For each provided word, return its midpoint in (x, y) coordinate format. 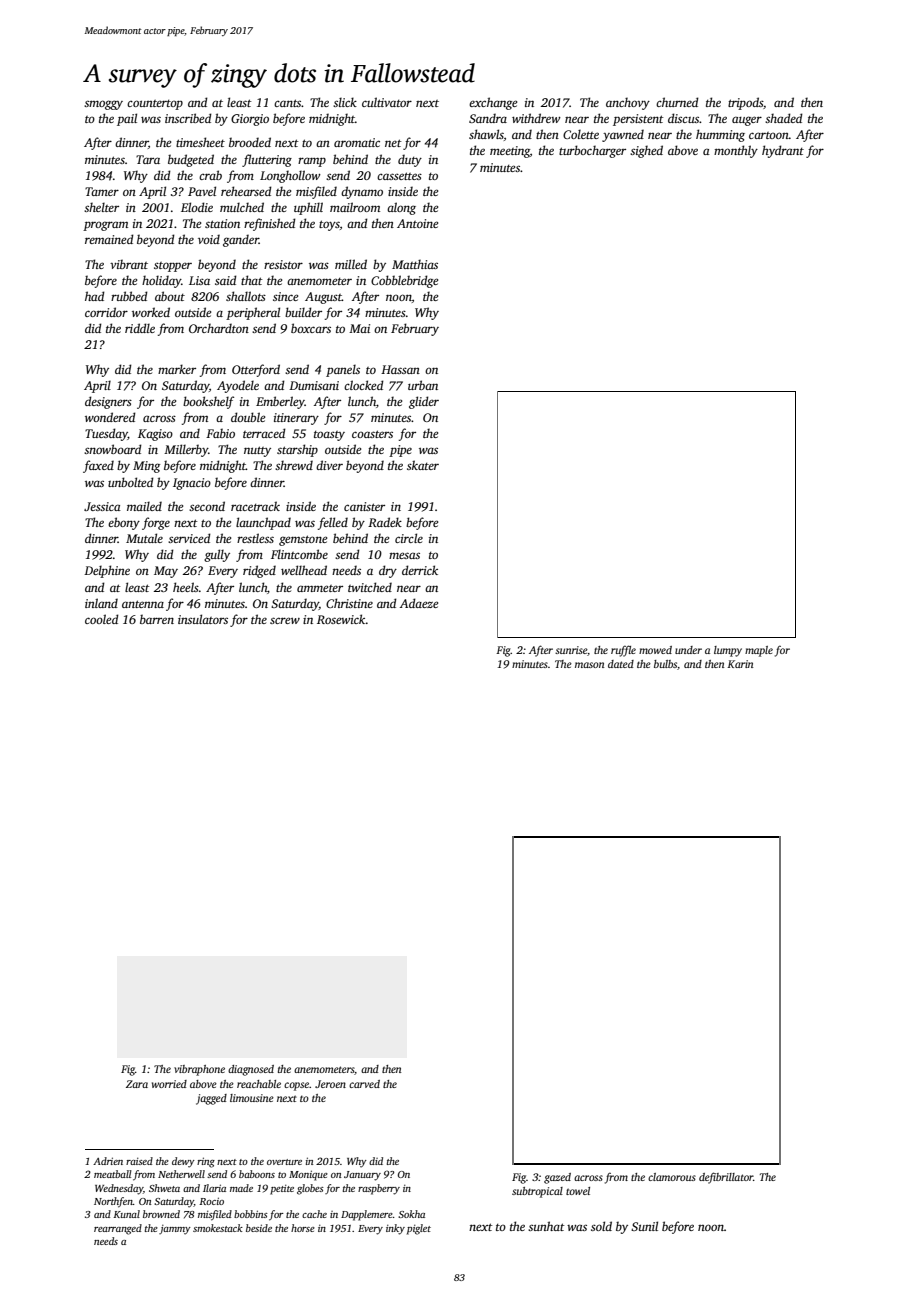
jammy (175, 1230)
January (362, 1176)
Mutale (144, 538)
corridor (106, 312)
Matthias (415, 264)
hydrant (783, 151)
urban (423, 385)
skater (423, 465)
